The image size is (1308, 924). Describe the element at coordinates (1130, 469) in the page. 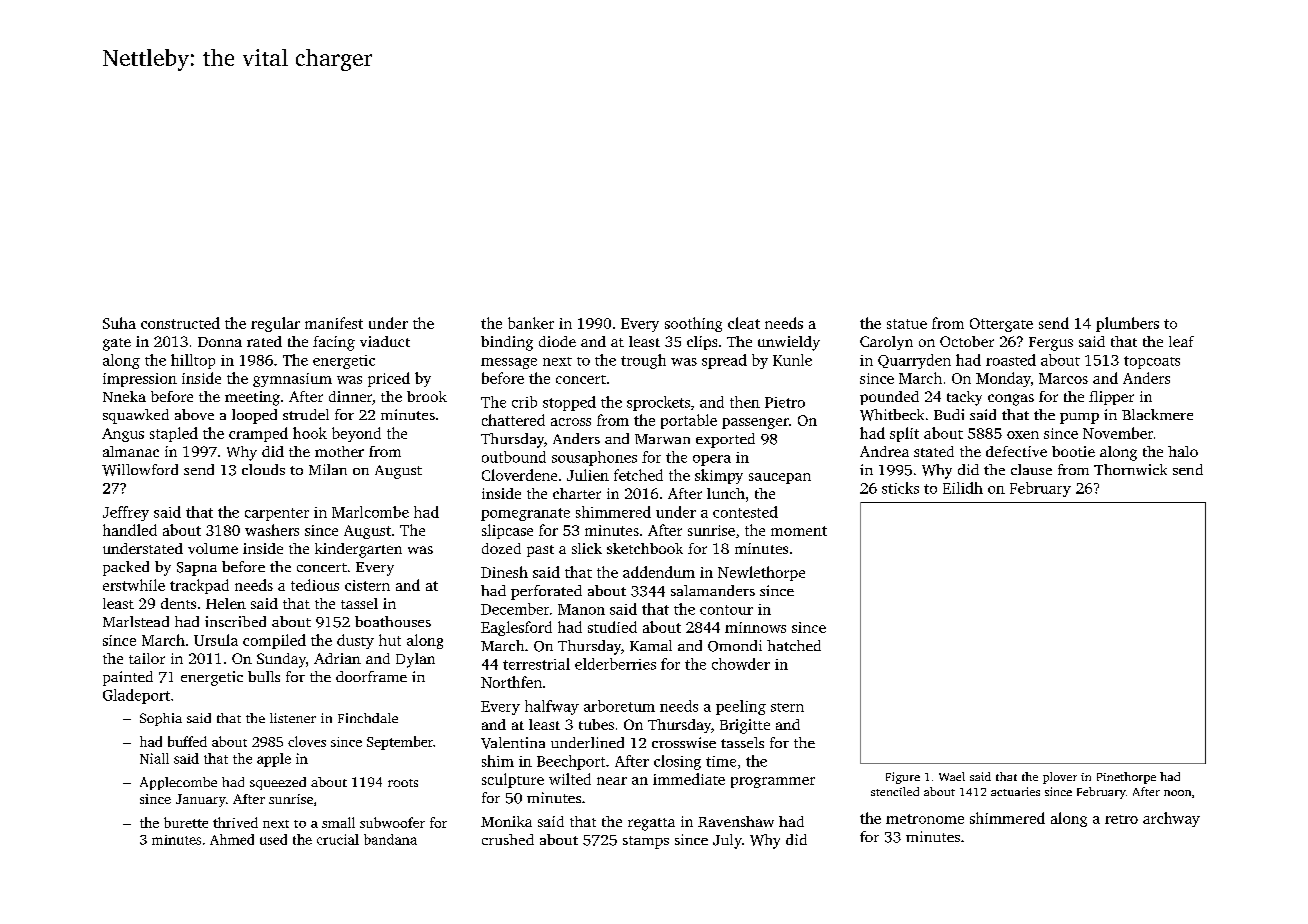

I see `Thornwick` at that location.
